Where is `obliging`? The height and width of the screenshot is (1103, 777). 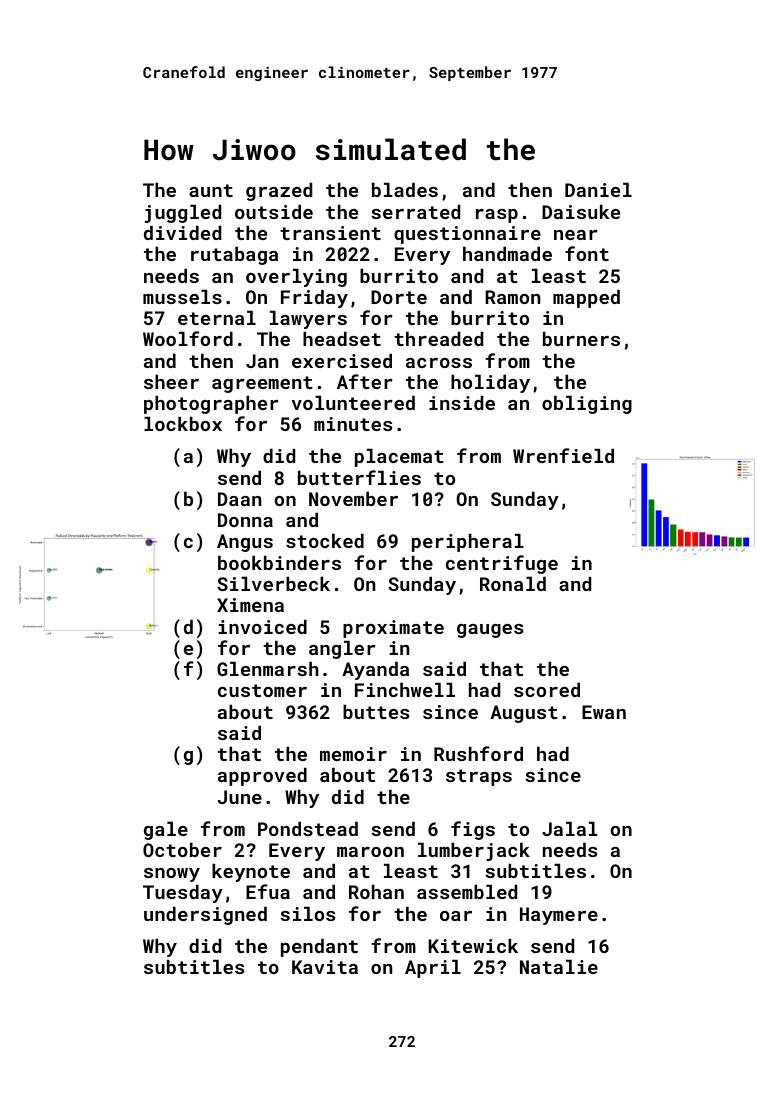 obliging is located at coordinates (587, 405).
